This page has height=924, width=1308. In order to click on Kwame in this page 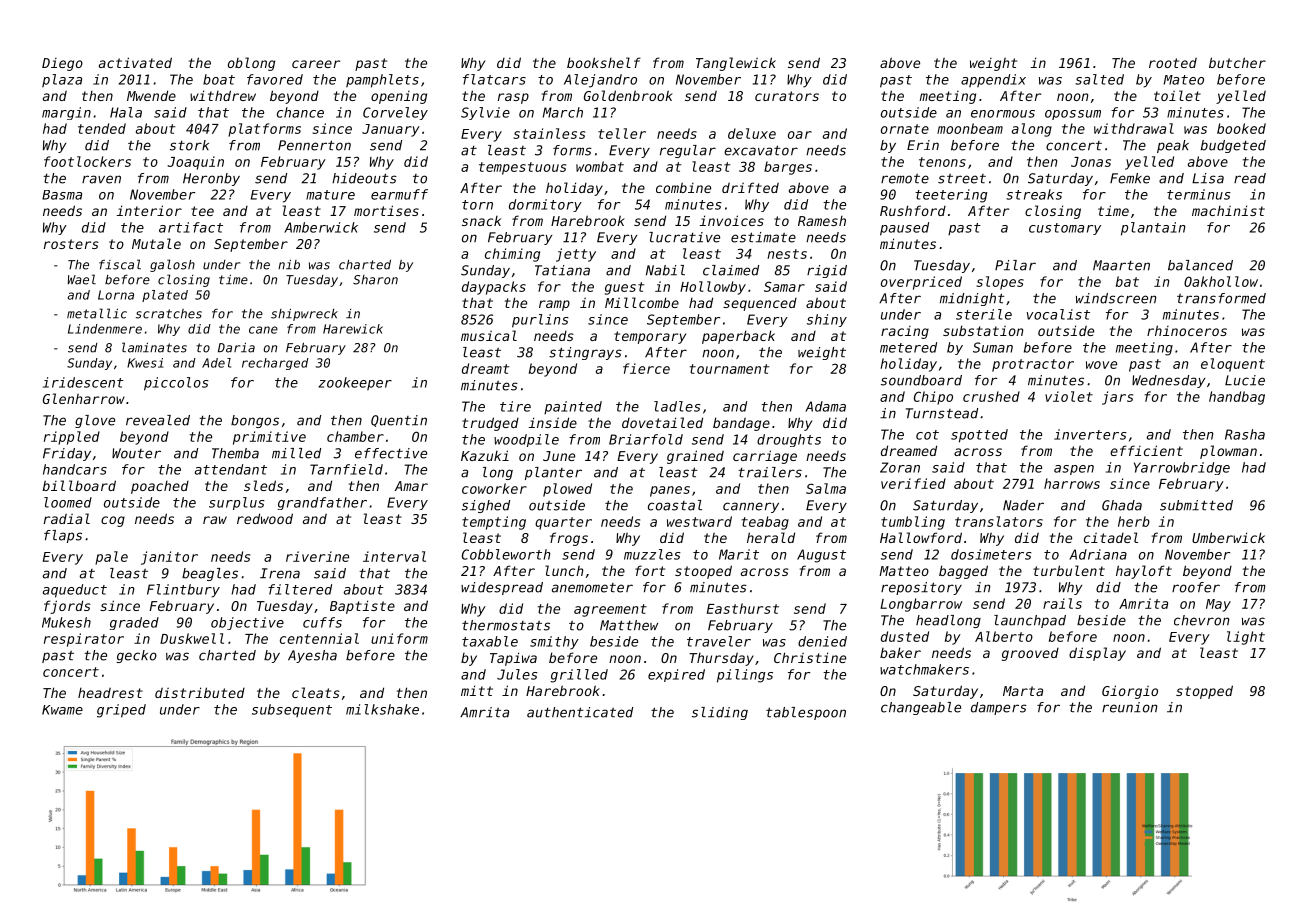, I will do `click(62, 710)`.
